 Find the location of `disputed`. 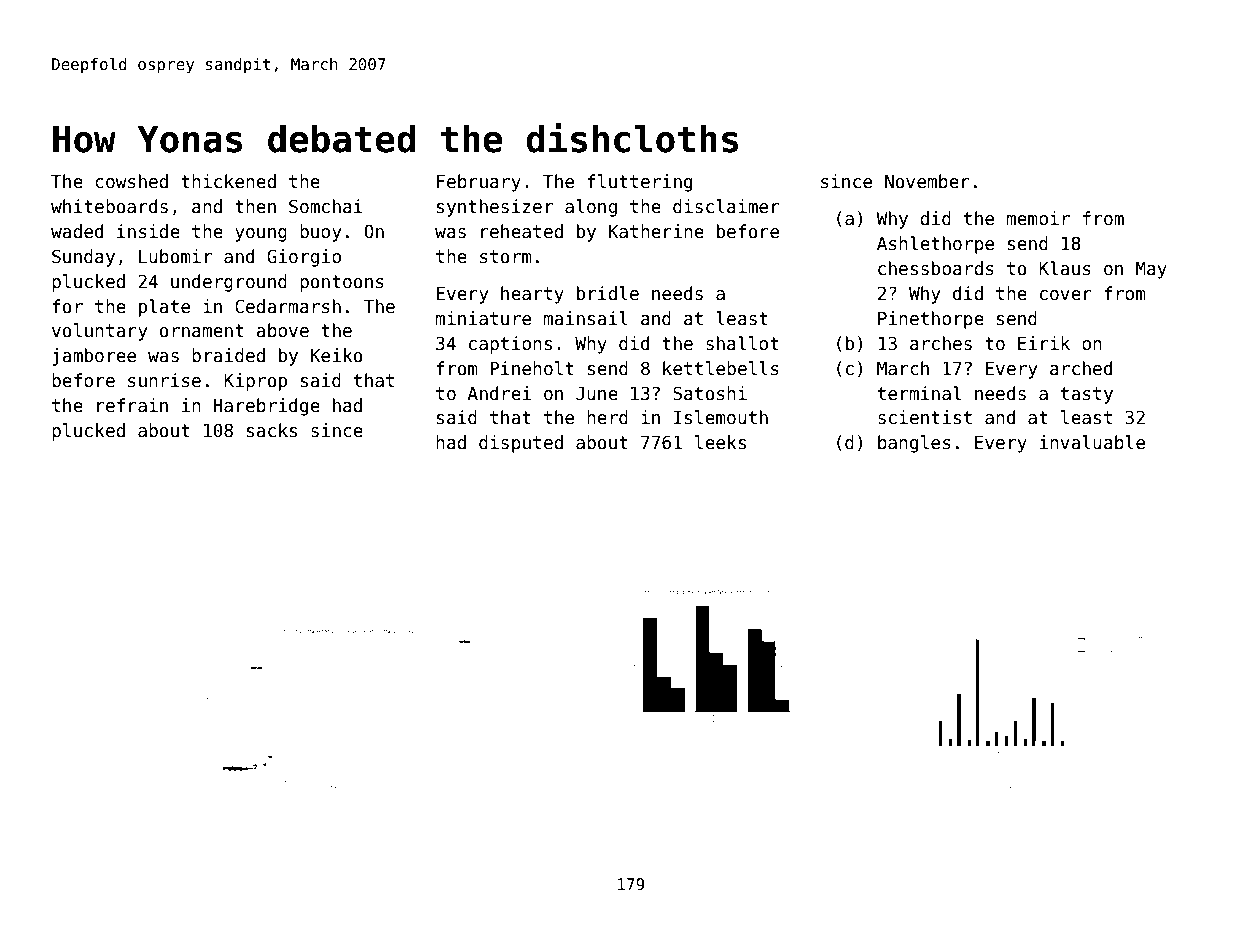

disputed is located at coordinates (521, 444).
